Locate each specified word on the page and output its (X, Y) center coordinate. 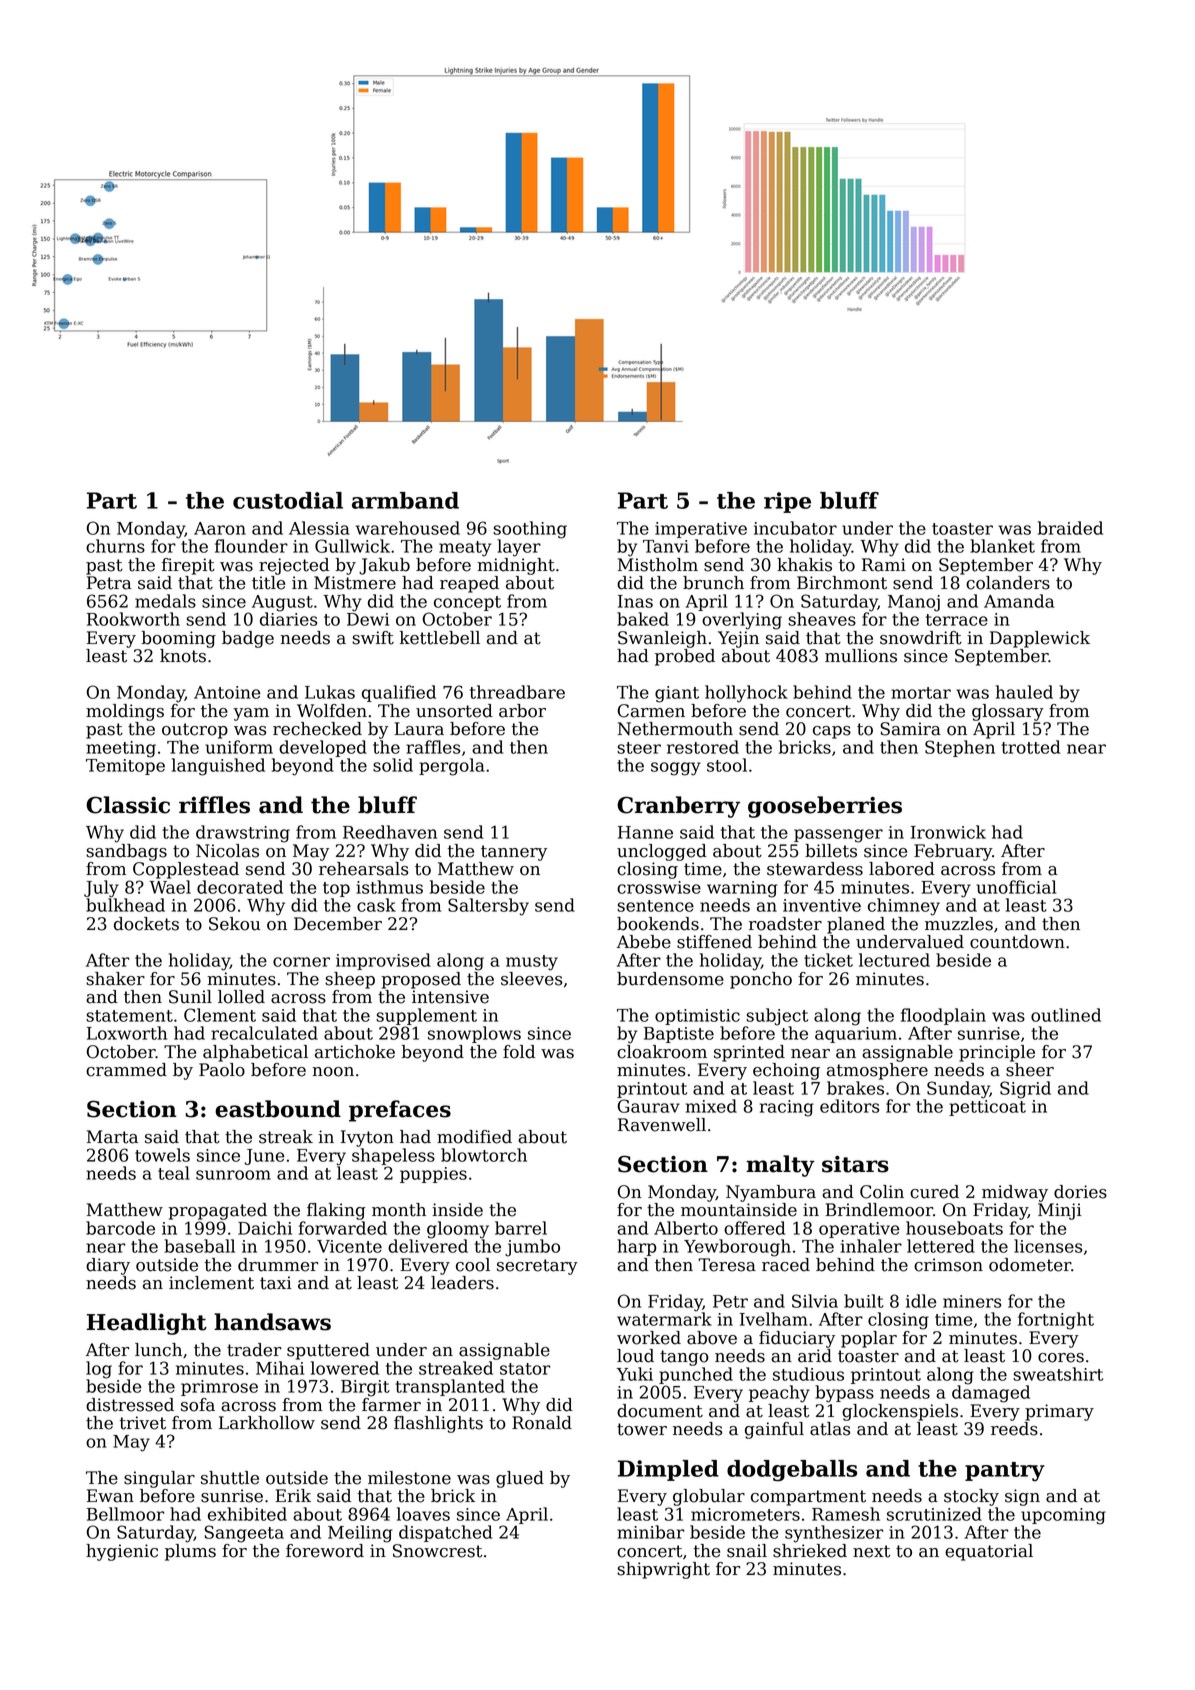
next (871, 1551)
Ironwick (948, 832)
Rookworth (133, 619)
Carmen (651, 711)
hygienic (122, 1552)
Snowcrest (437, 1551)
